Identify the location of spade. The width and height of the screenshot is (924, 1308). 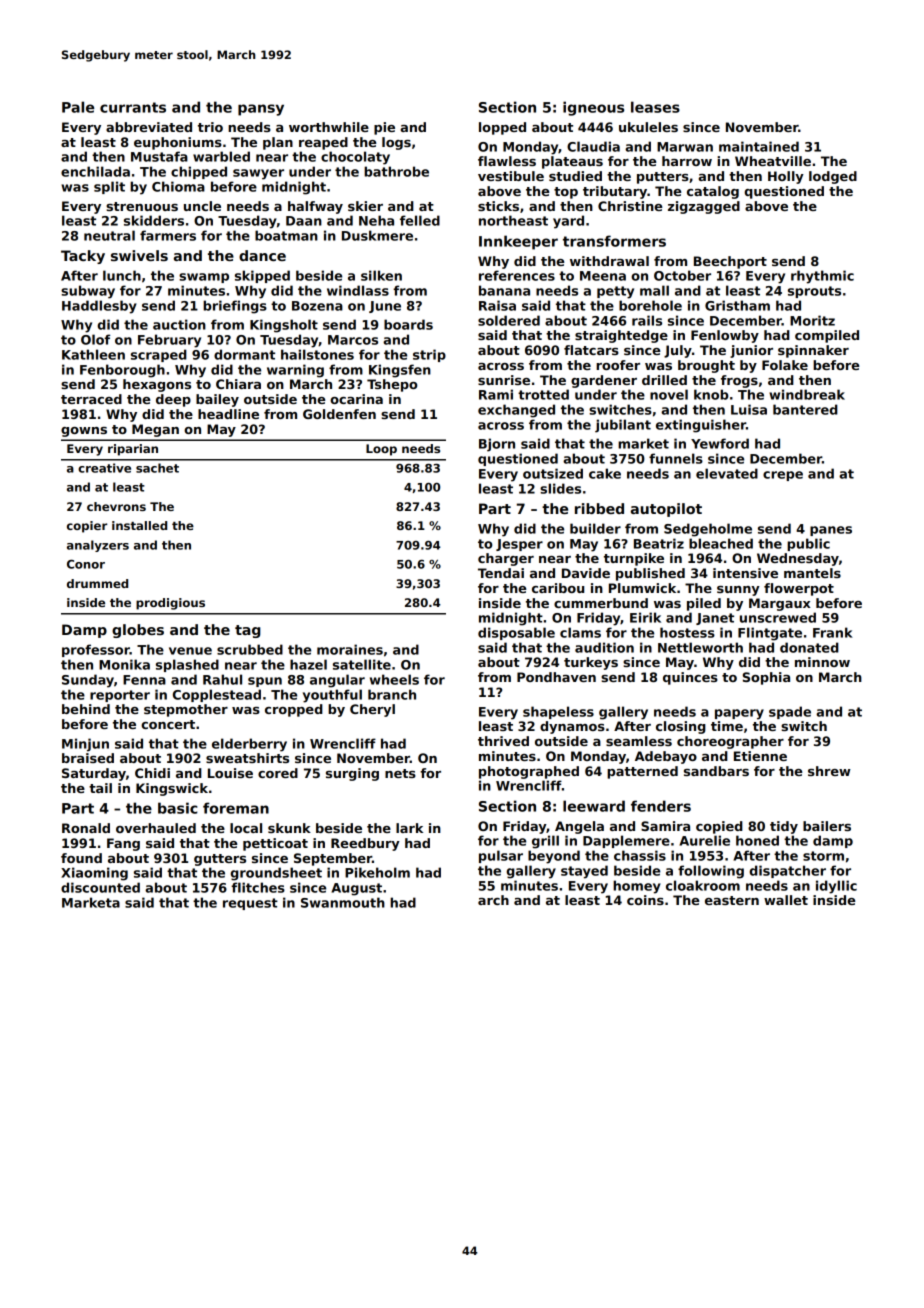
(790, 712).
